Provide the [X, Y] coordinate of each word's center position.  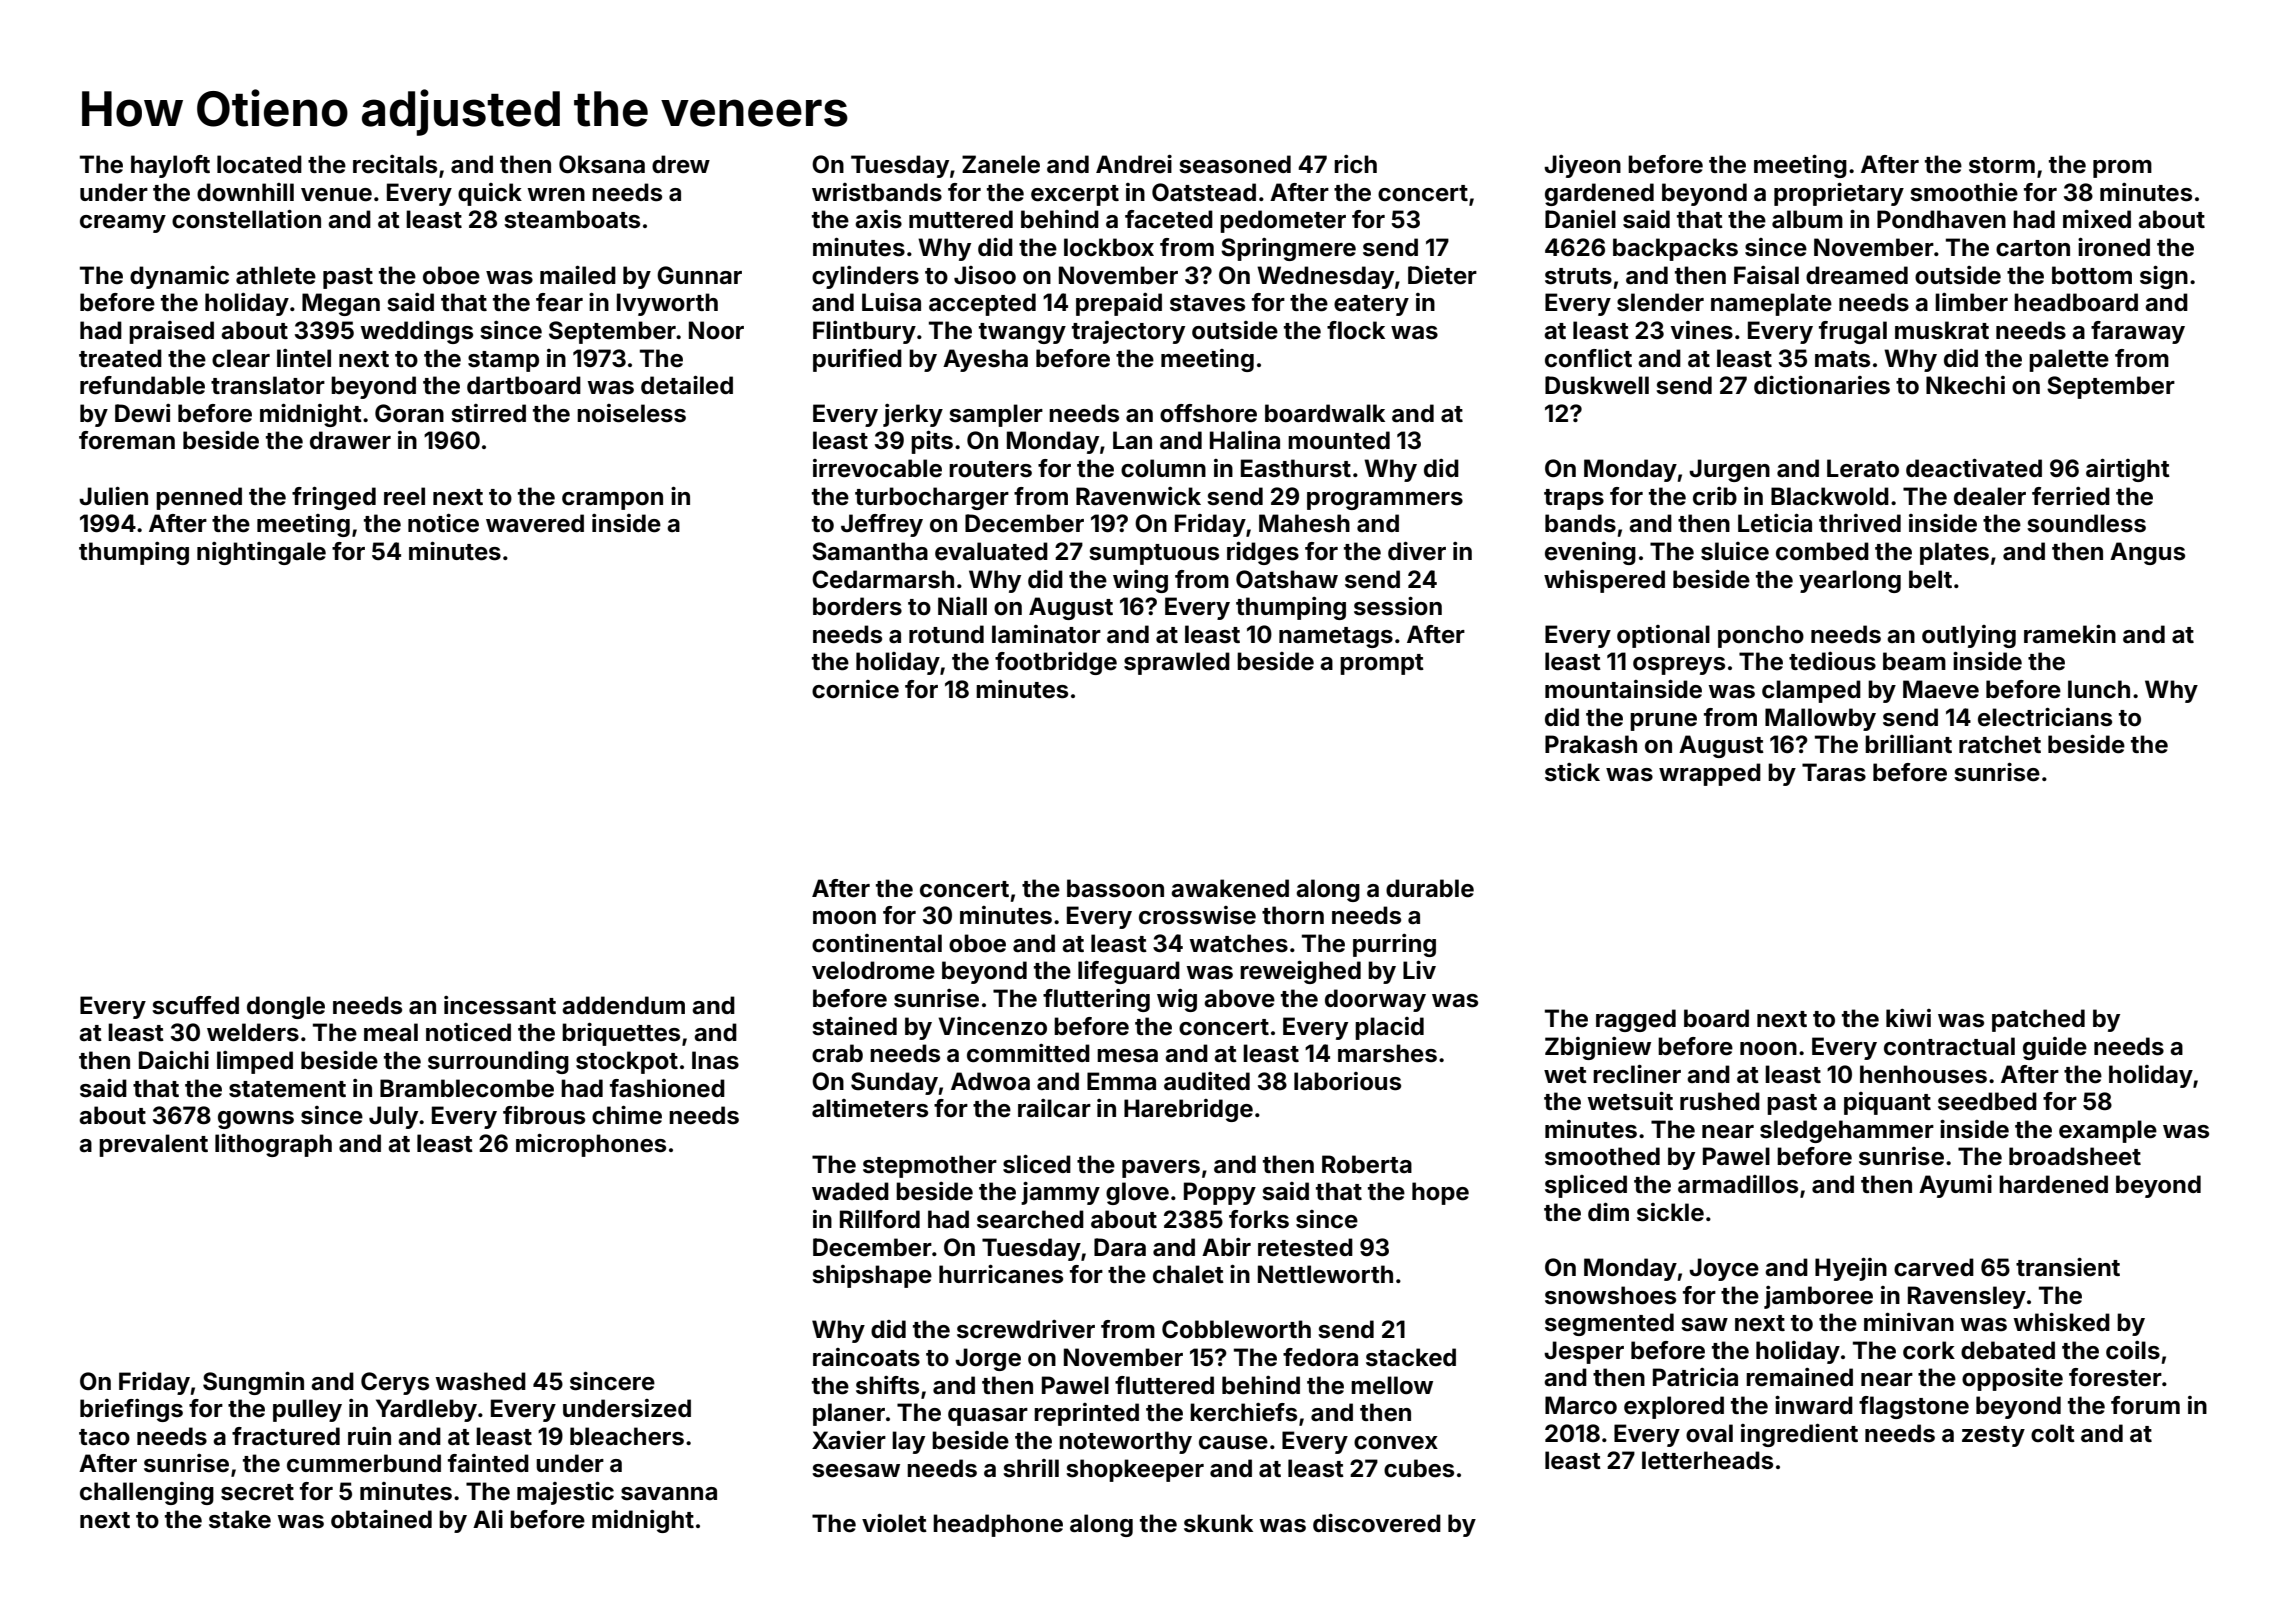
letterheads [1707, 1460]
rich [1355, 164]
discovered [1377, 1523]
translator [268, 385]
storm [2002, 165]
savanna [669, 1494]
